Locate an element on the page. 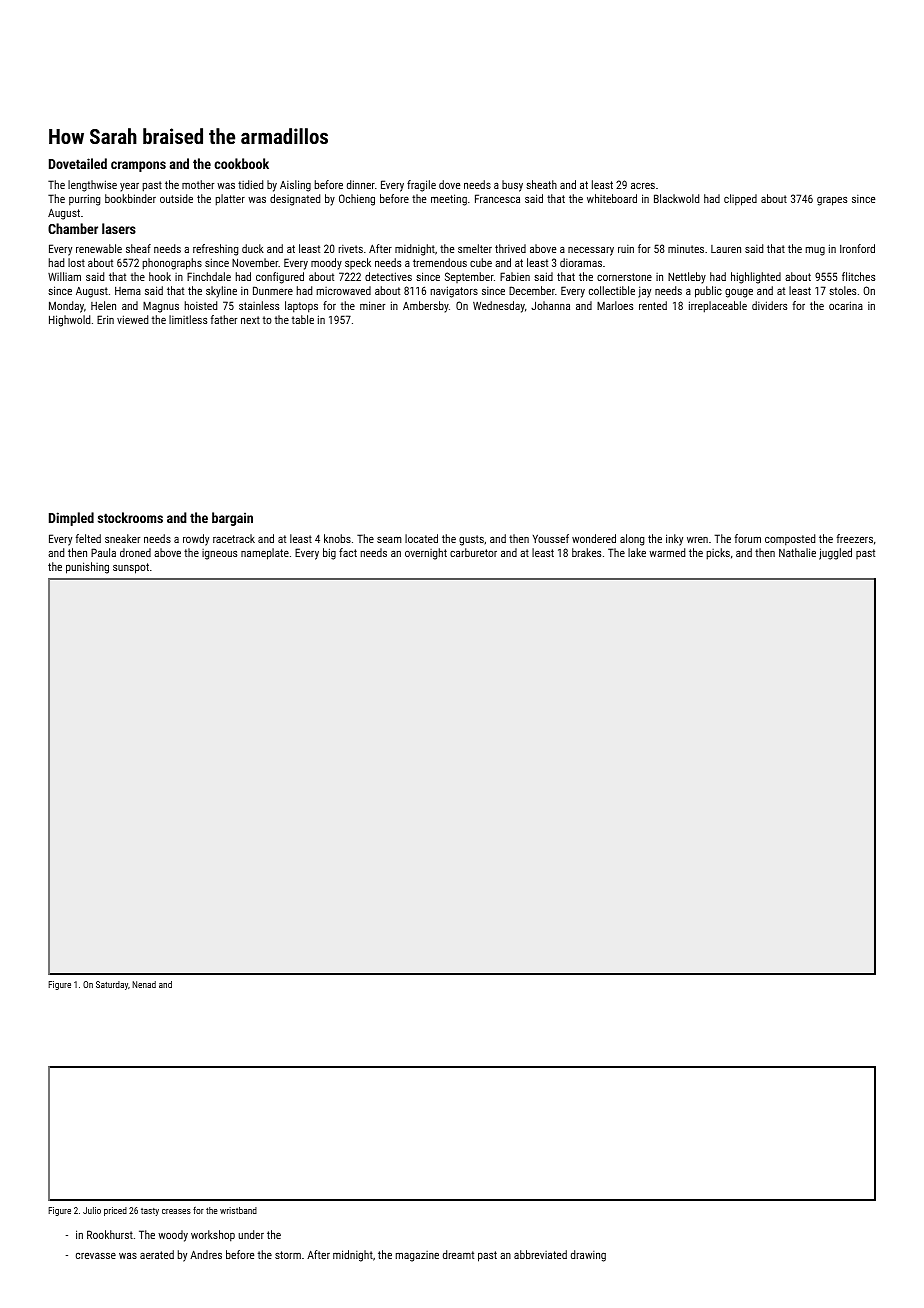 The image size is (924, 1308). juggled is located at coordinates (835, 554).
